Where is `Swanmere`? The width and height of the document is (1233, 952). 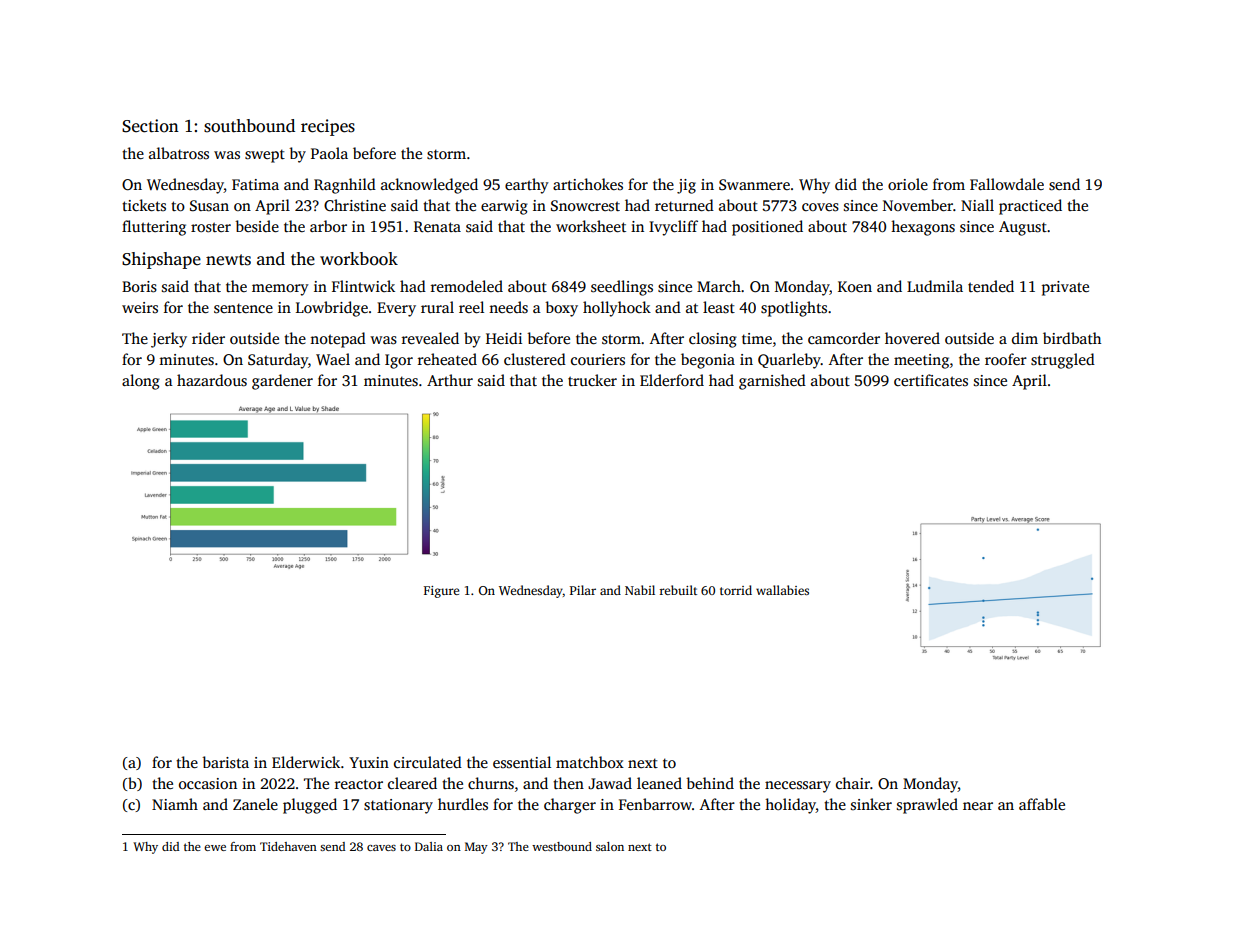 Swanmere is located at coordinates (754, 185).
